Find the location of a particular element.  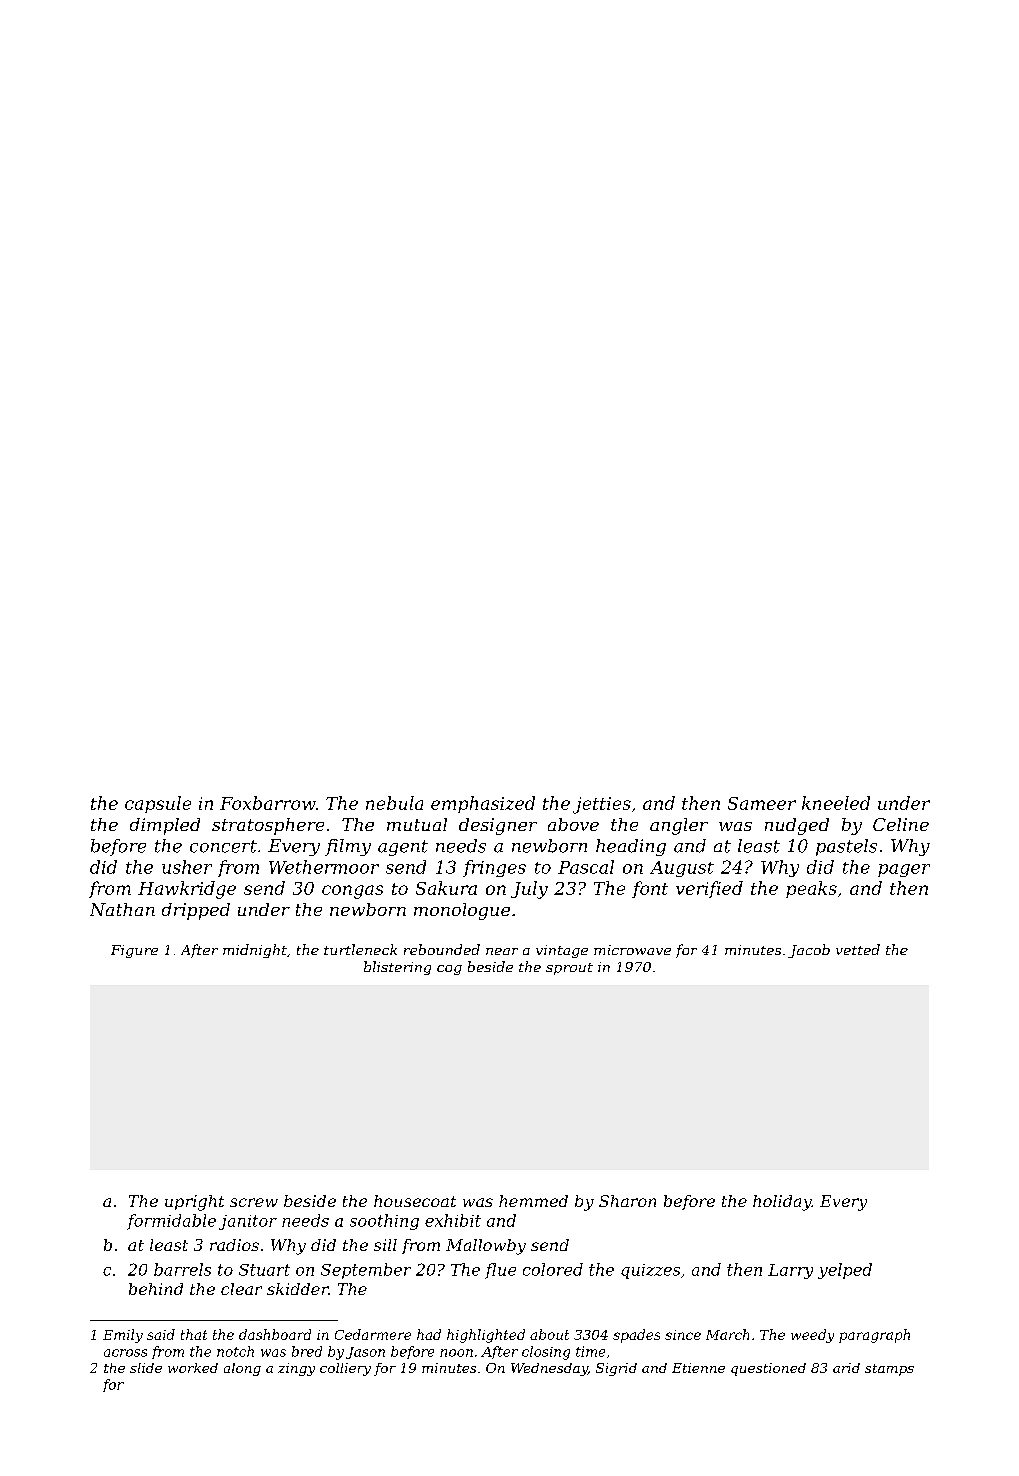

jetties is located at coordinates (602, 805).
